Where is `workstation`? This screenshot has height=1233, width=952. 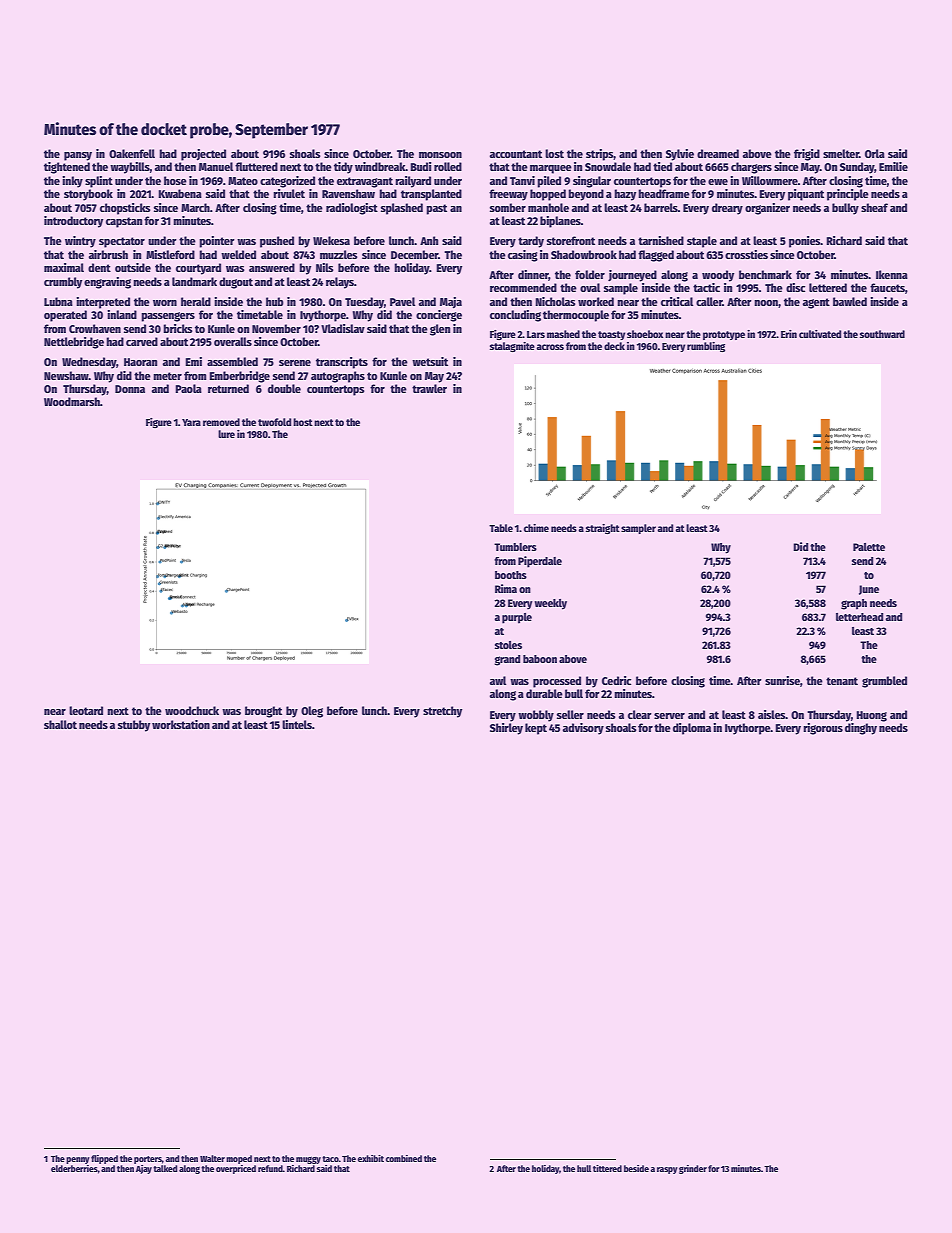 workstation is located at coordinates (181, 724).
